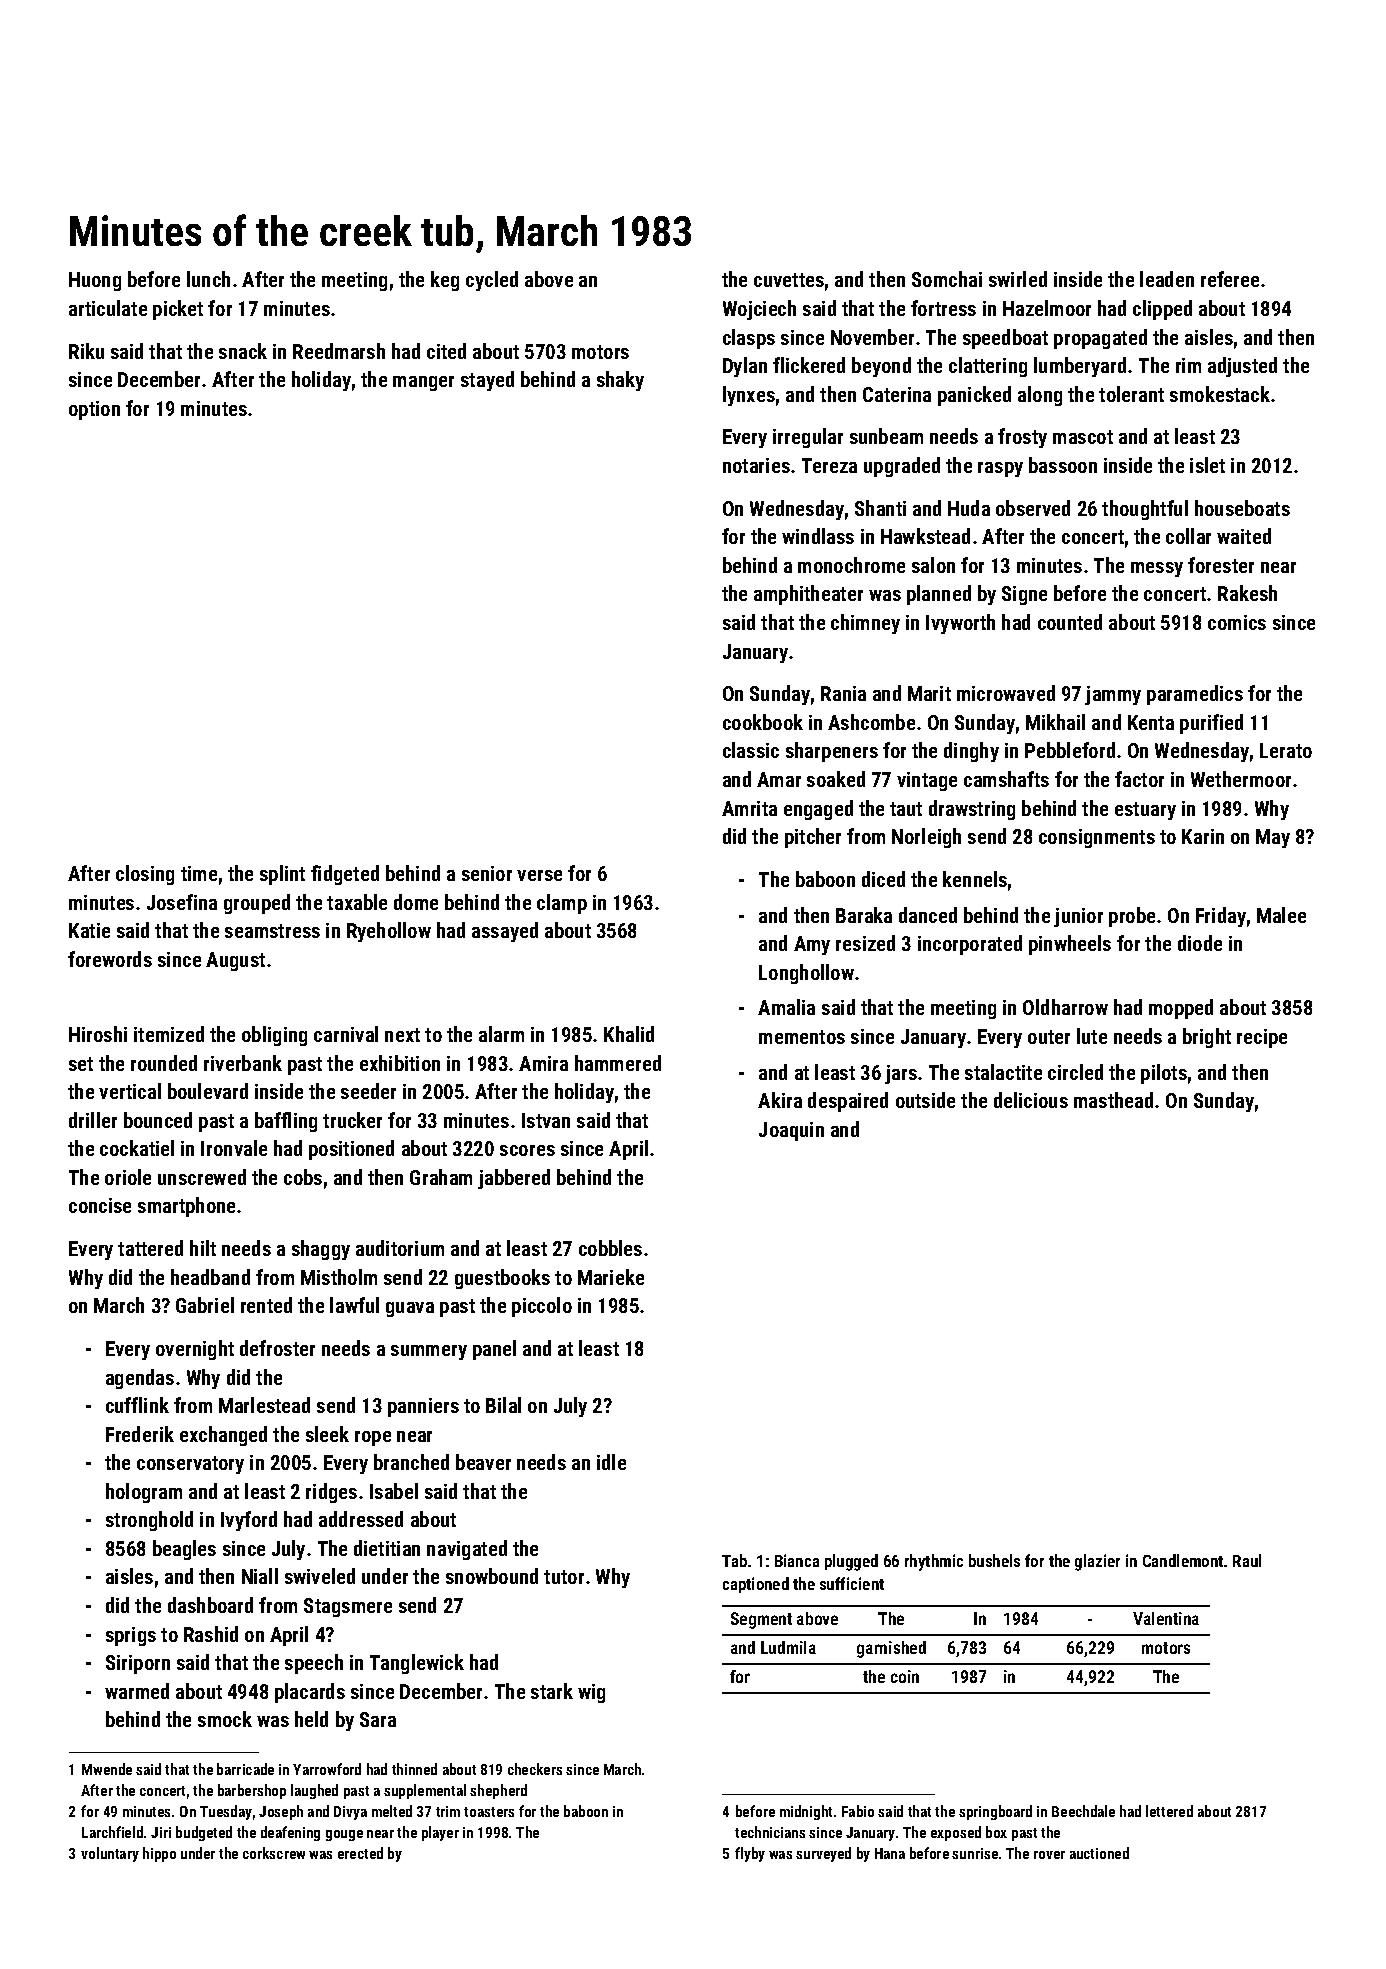  I want to click on sprigs, so click(131, 1636).
